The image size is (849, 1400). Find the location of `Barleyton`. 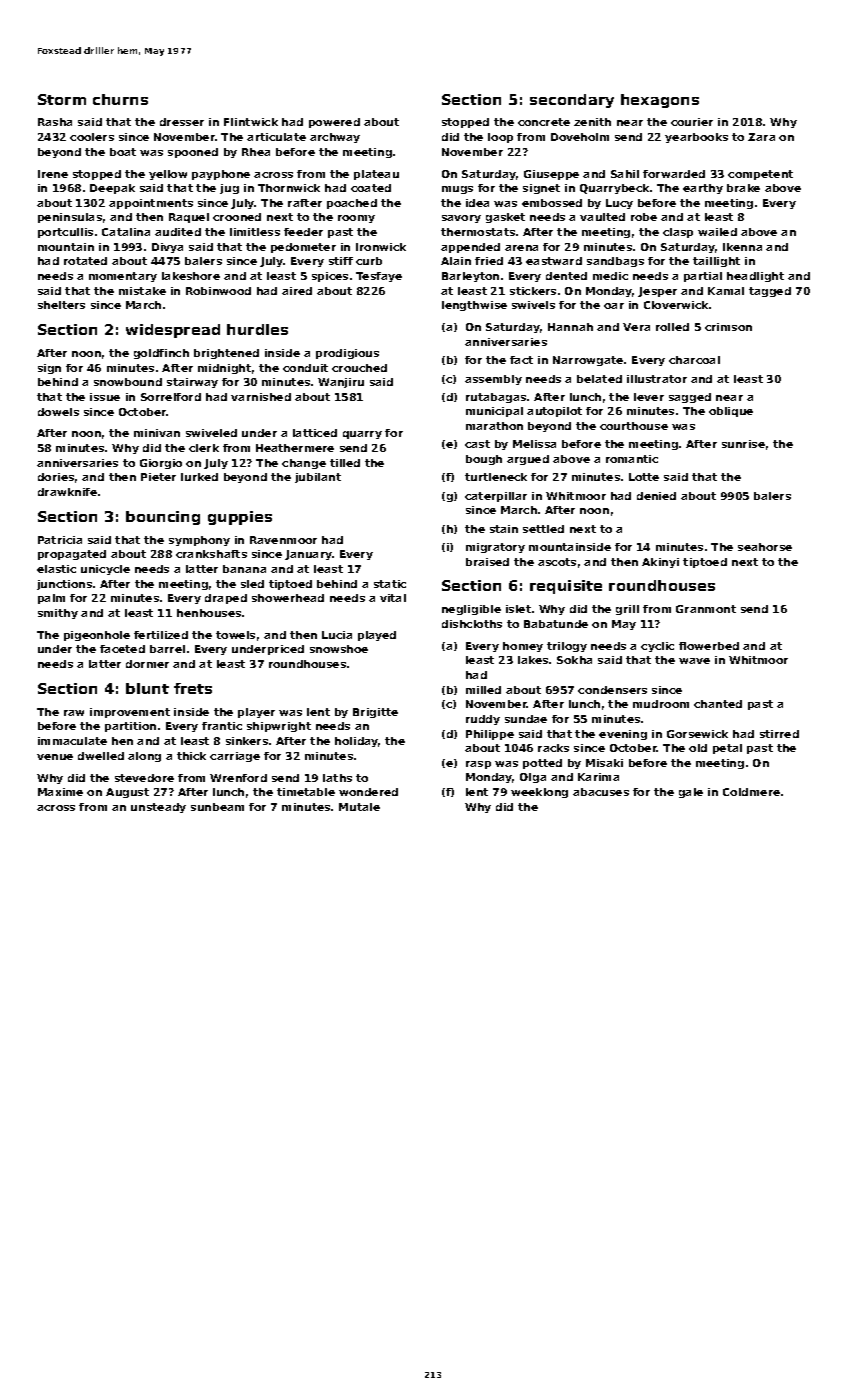

Barleyton is located at coordinates (470, 277).
